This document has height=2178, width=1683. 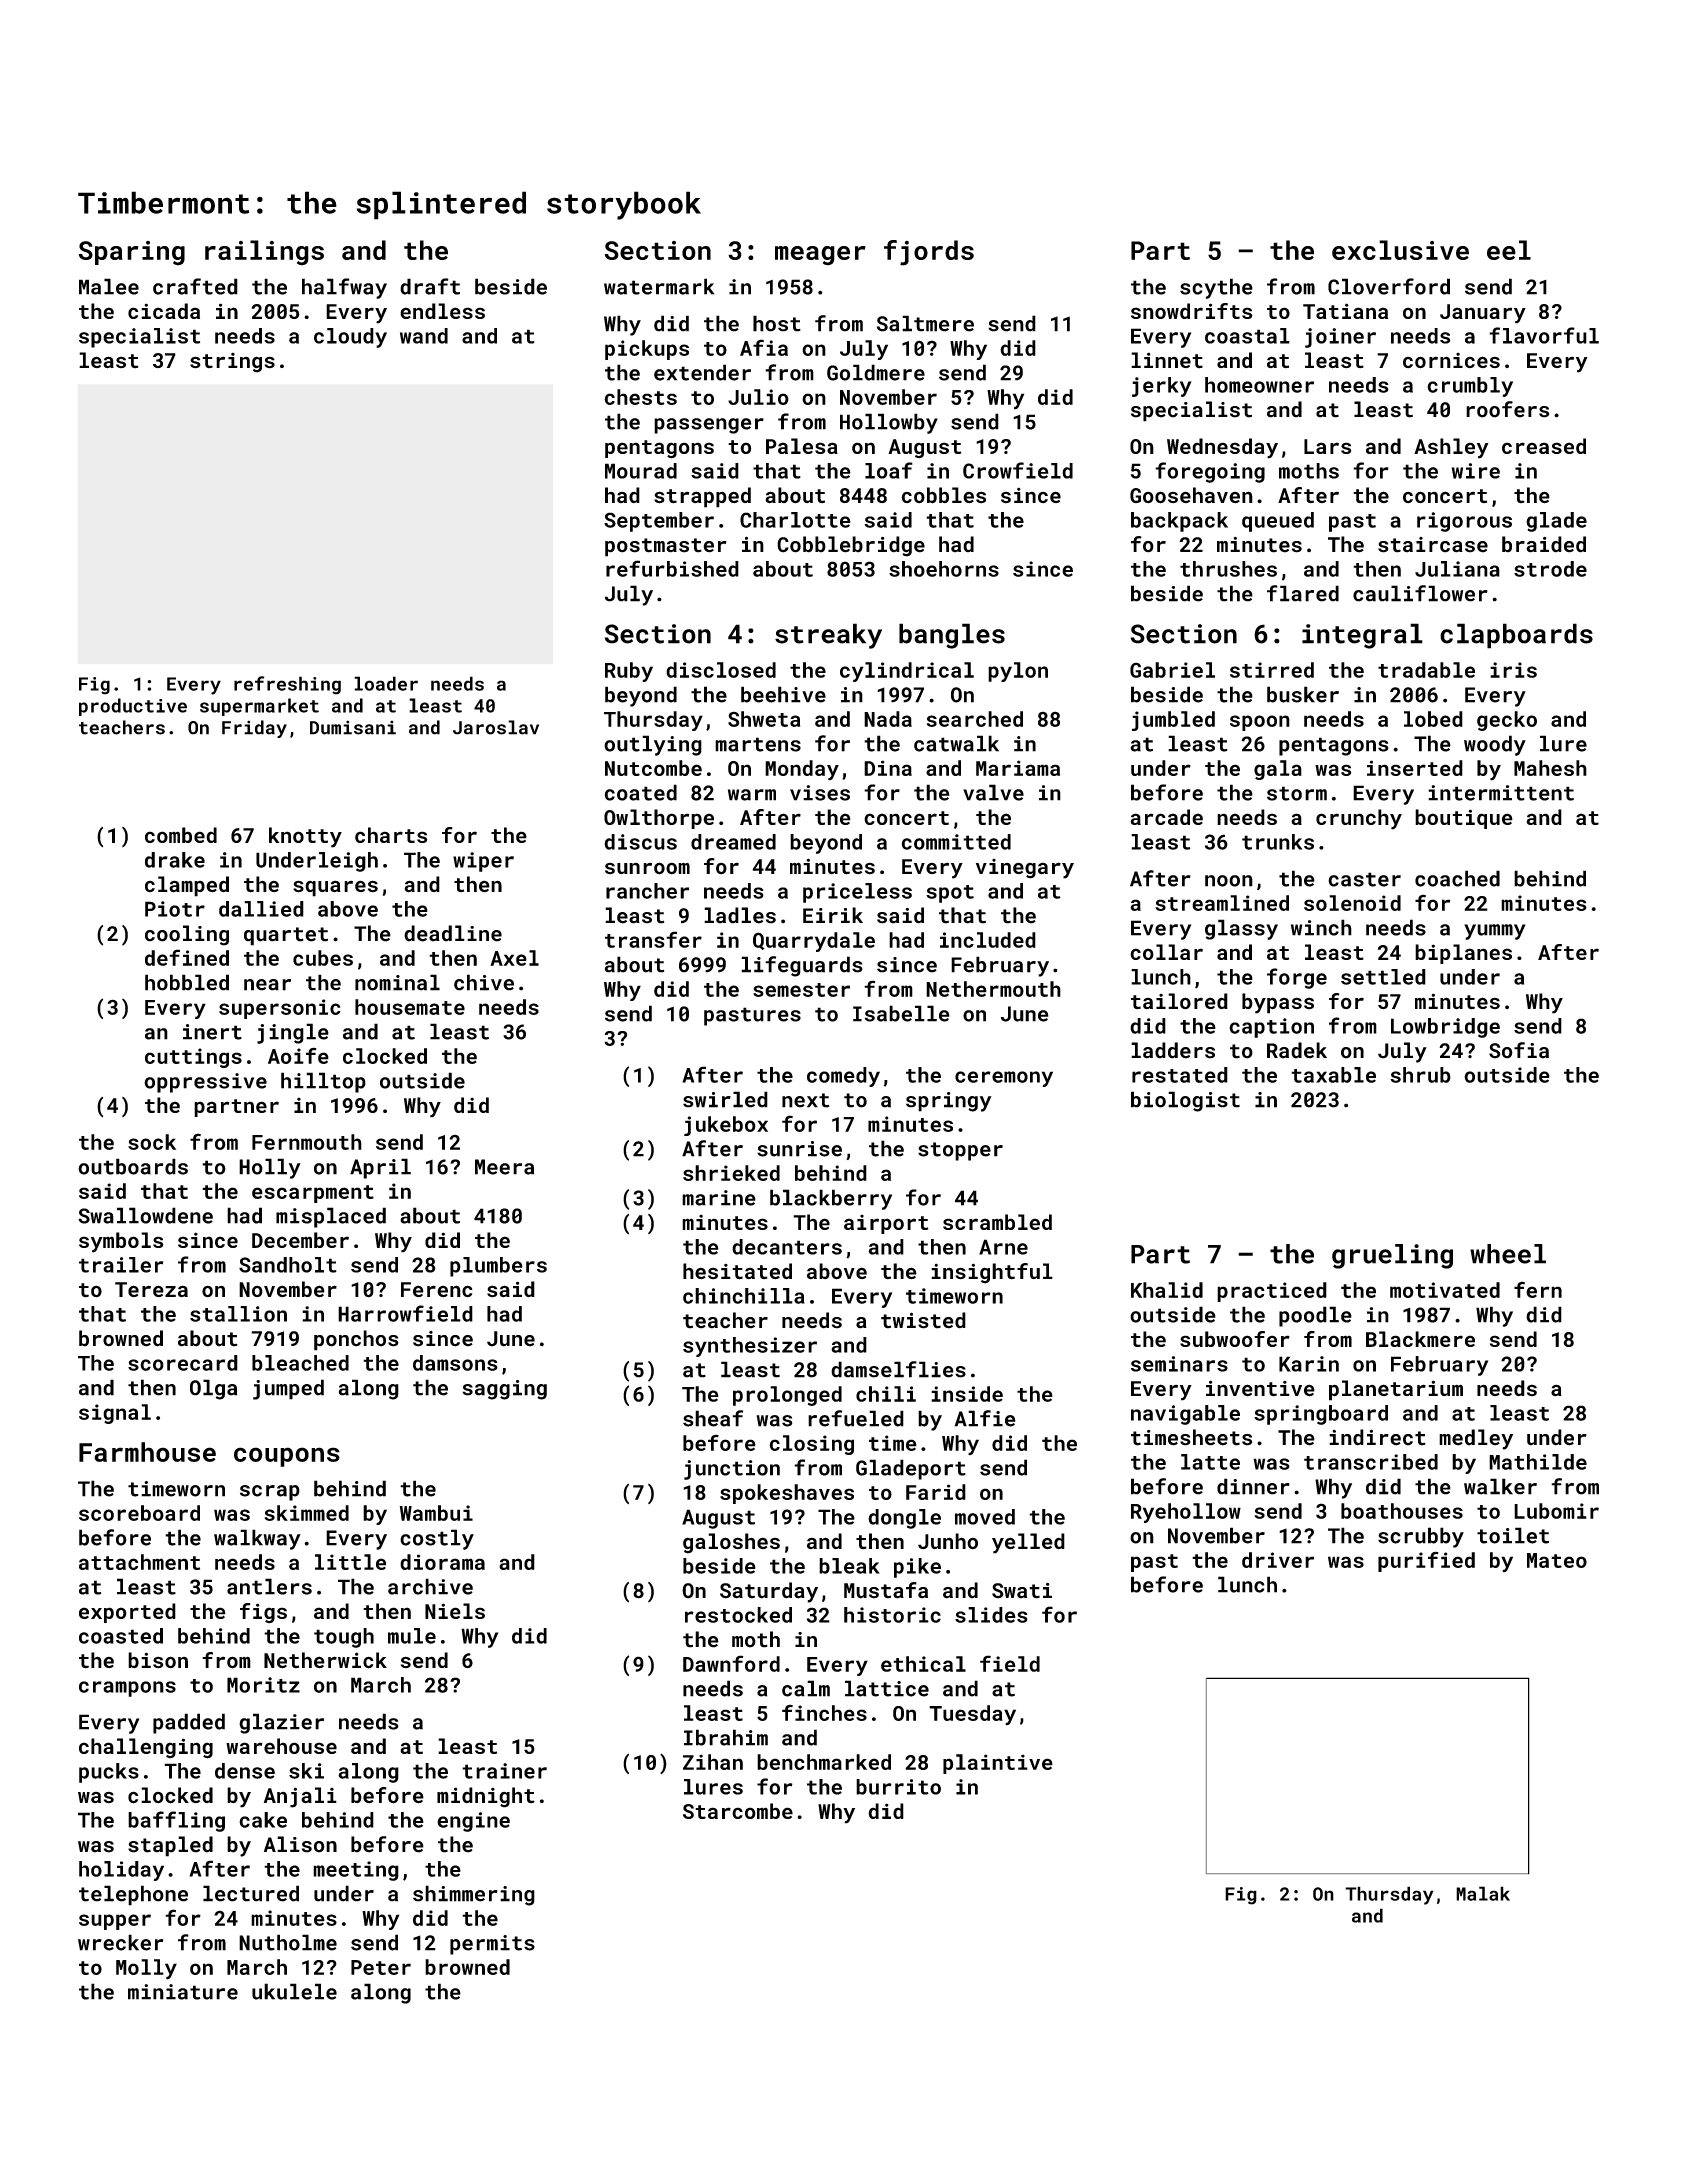 What do you see at coordinates (659, 522) in the document?
I see `September` at bounding box center [659, 522].
